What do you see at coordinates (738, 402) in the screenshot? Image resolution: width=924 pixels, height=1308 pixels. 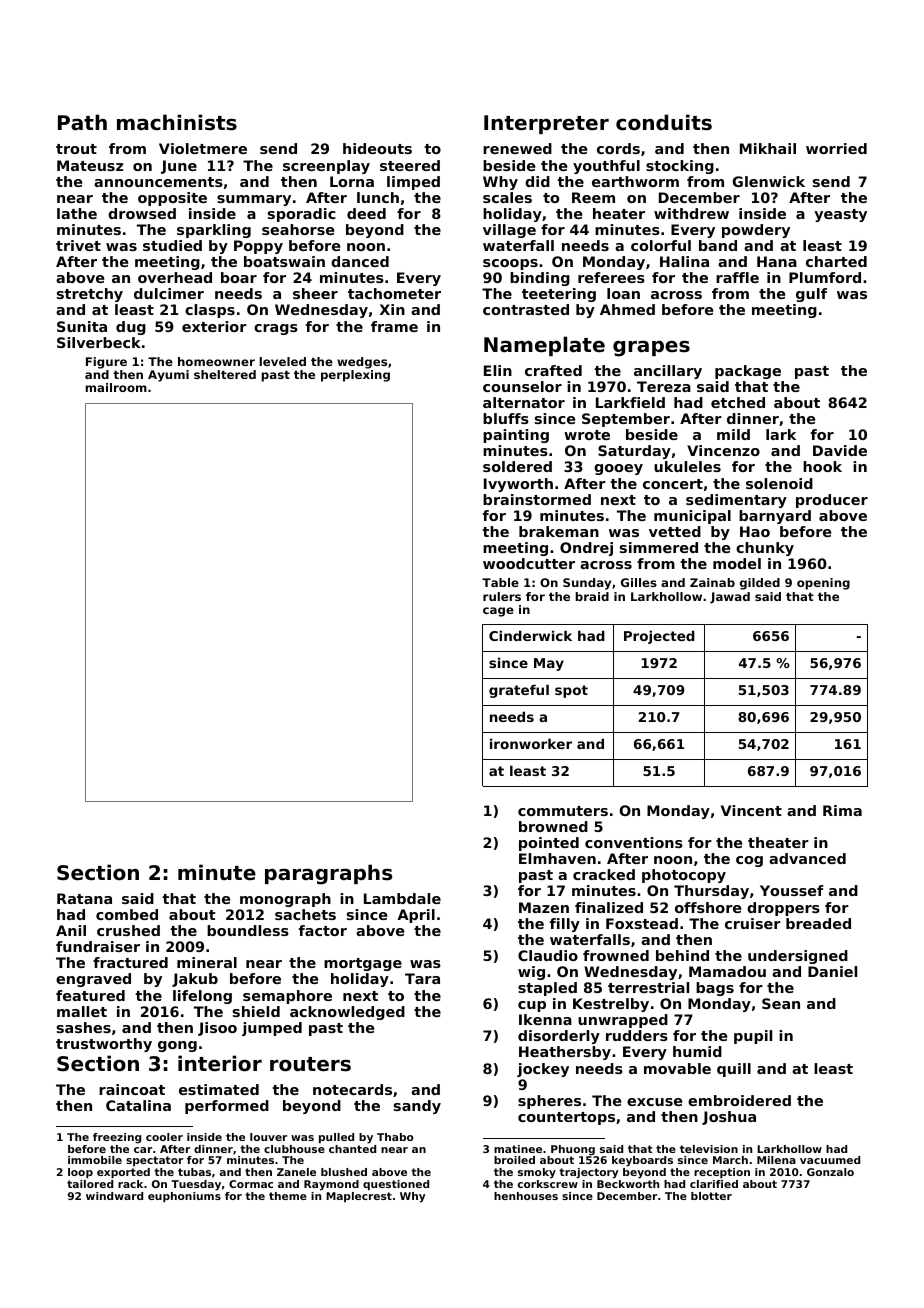 I see `etched` at bounding box center [738, 402].
